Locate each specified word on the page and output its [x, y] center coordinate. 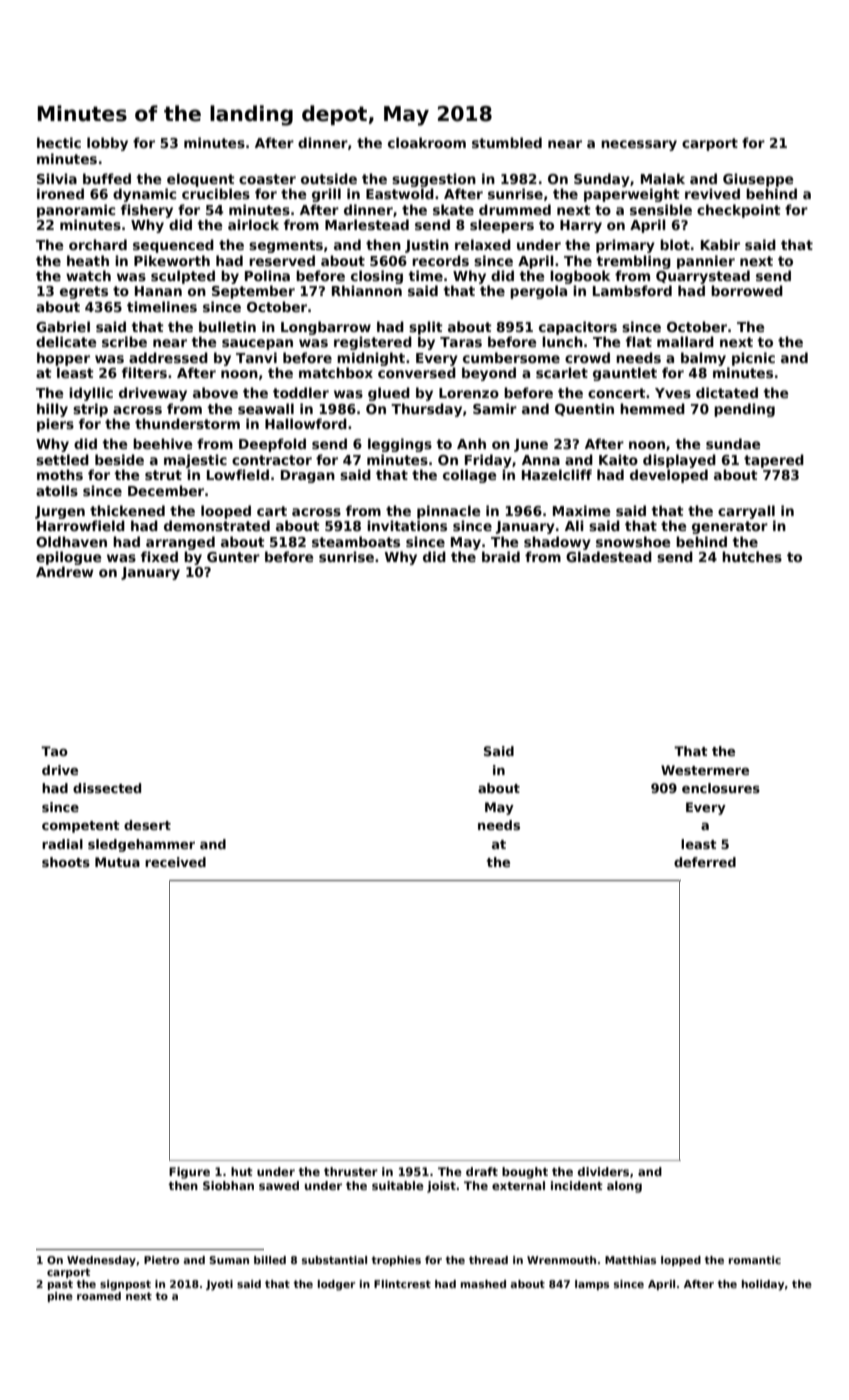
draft [482, 1171]
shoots [66, 862]
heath [88, 260]
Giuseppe [758, 180]
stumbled [507, 142]
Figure [189, 1173]
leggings [400, 445]
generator [730, 527]
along [624, 1187]
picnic [753, 359]
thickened [127, 510]
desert [147, 825]
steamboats [356, 541]
